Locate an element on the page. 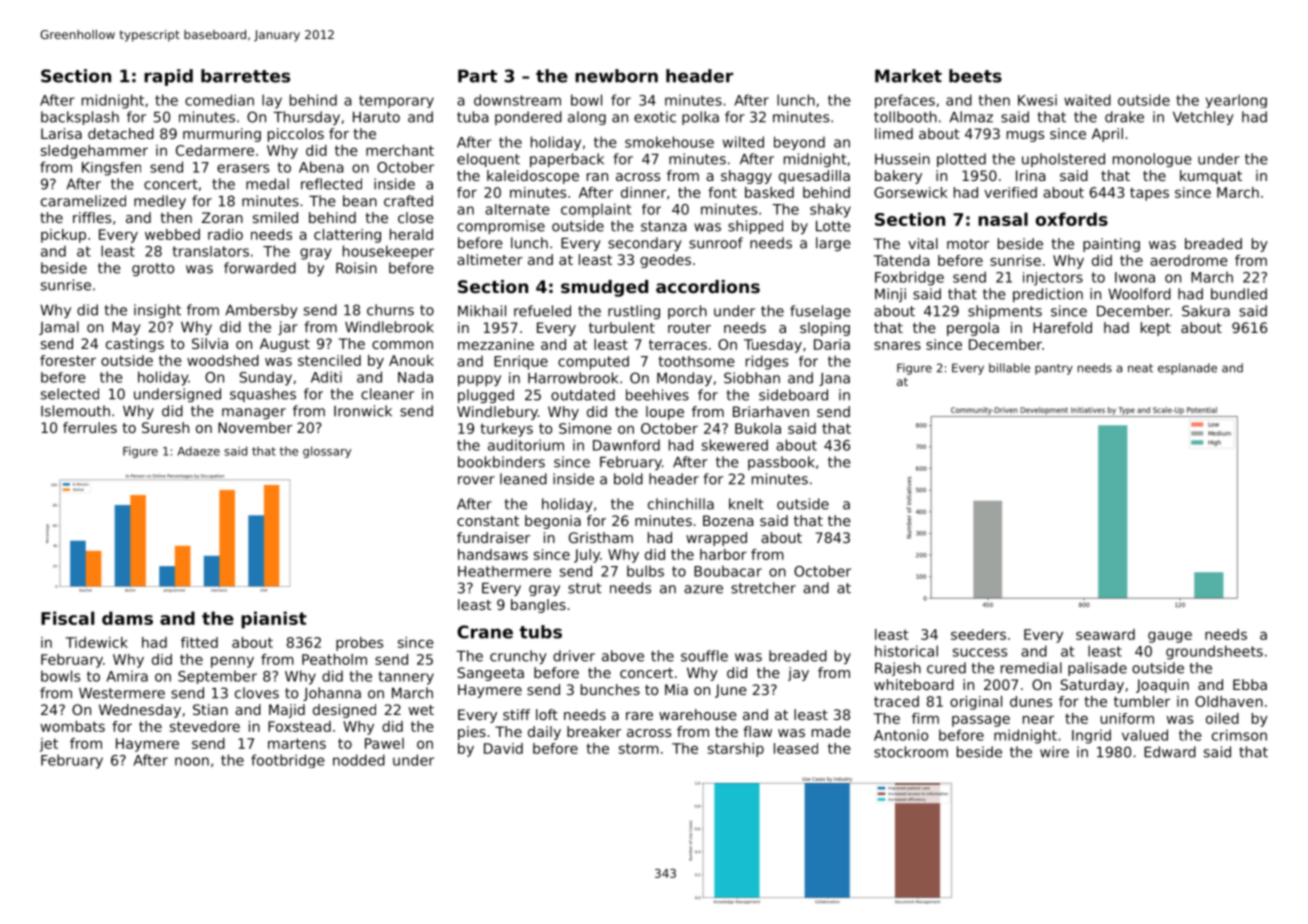  comedian is located at coordinates (219, 100).
